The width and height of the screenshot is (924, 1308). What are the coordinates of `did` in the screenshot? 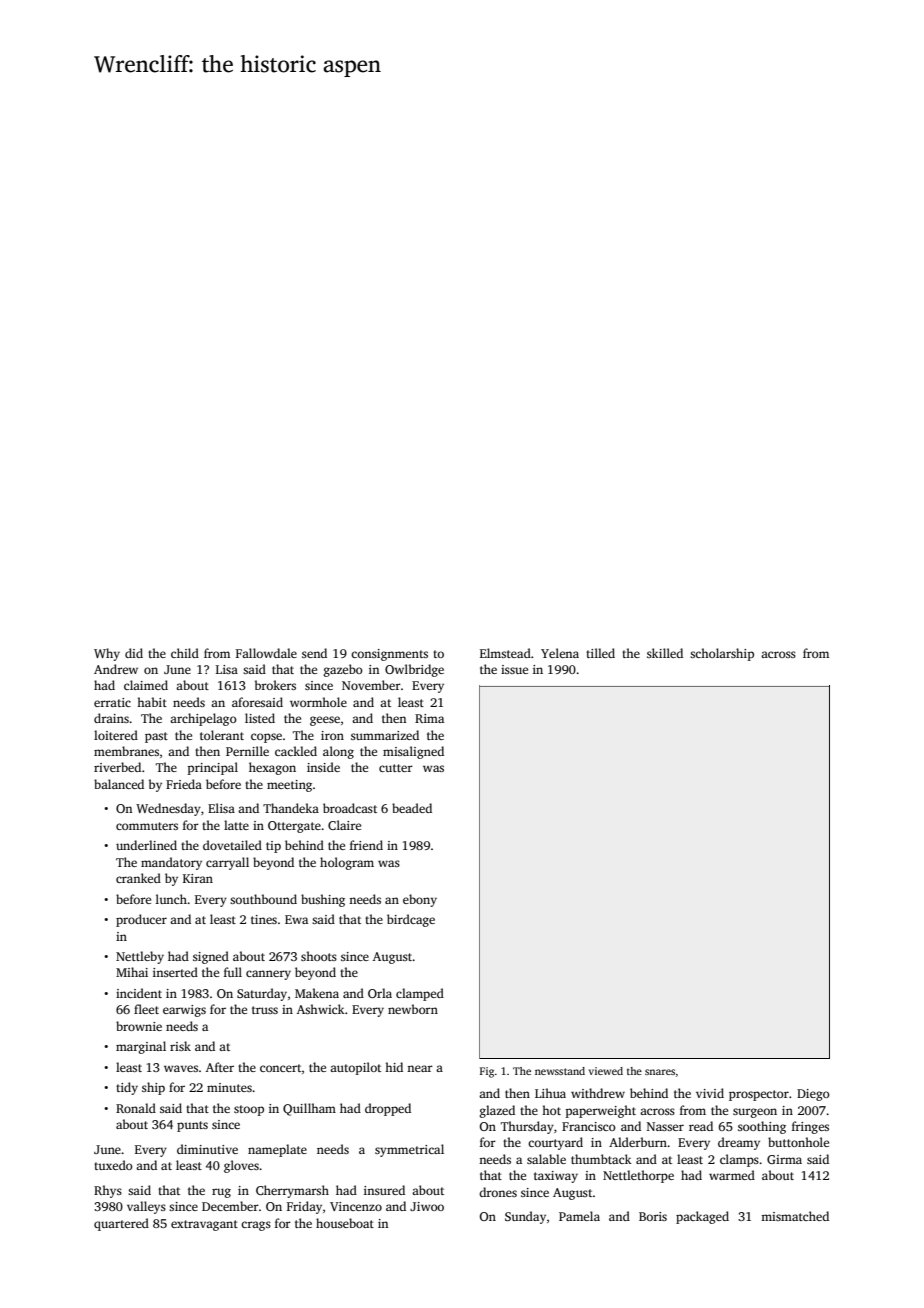 It's located at (134, 653).
